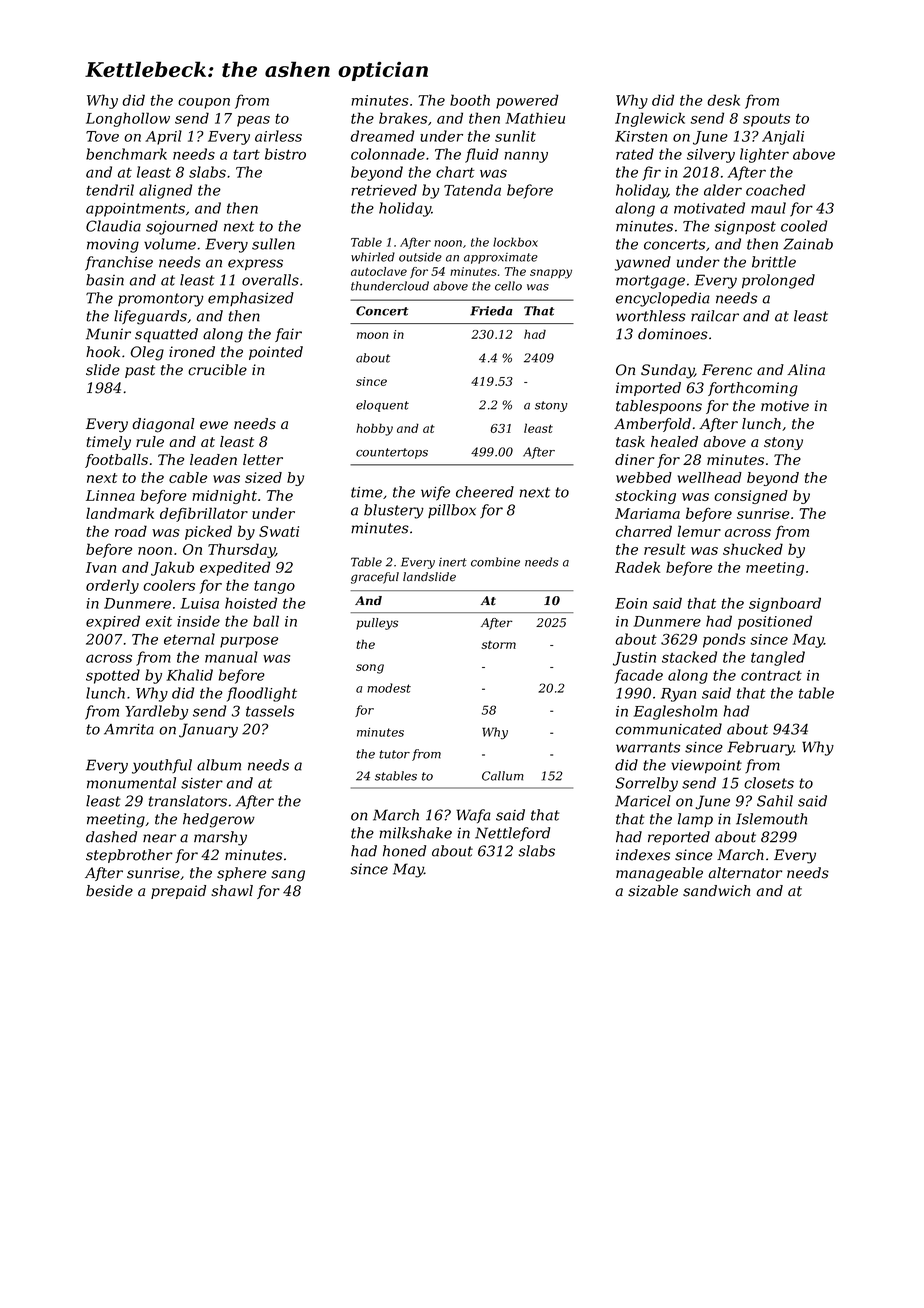 The image size is (924, 1308). What do you see at coordinates (723, 100) in the screenshot?
I see `desk` at bounding box center [723, 100].
